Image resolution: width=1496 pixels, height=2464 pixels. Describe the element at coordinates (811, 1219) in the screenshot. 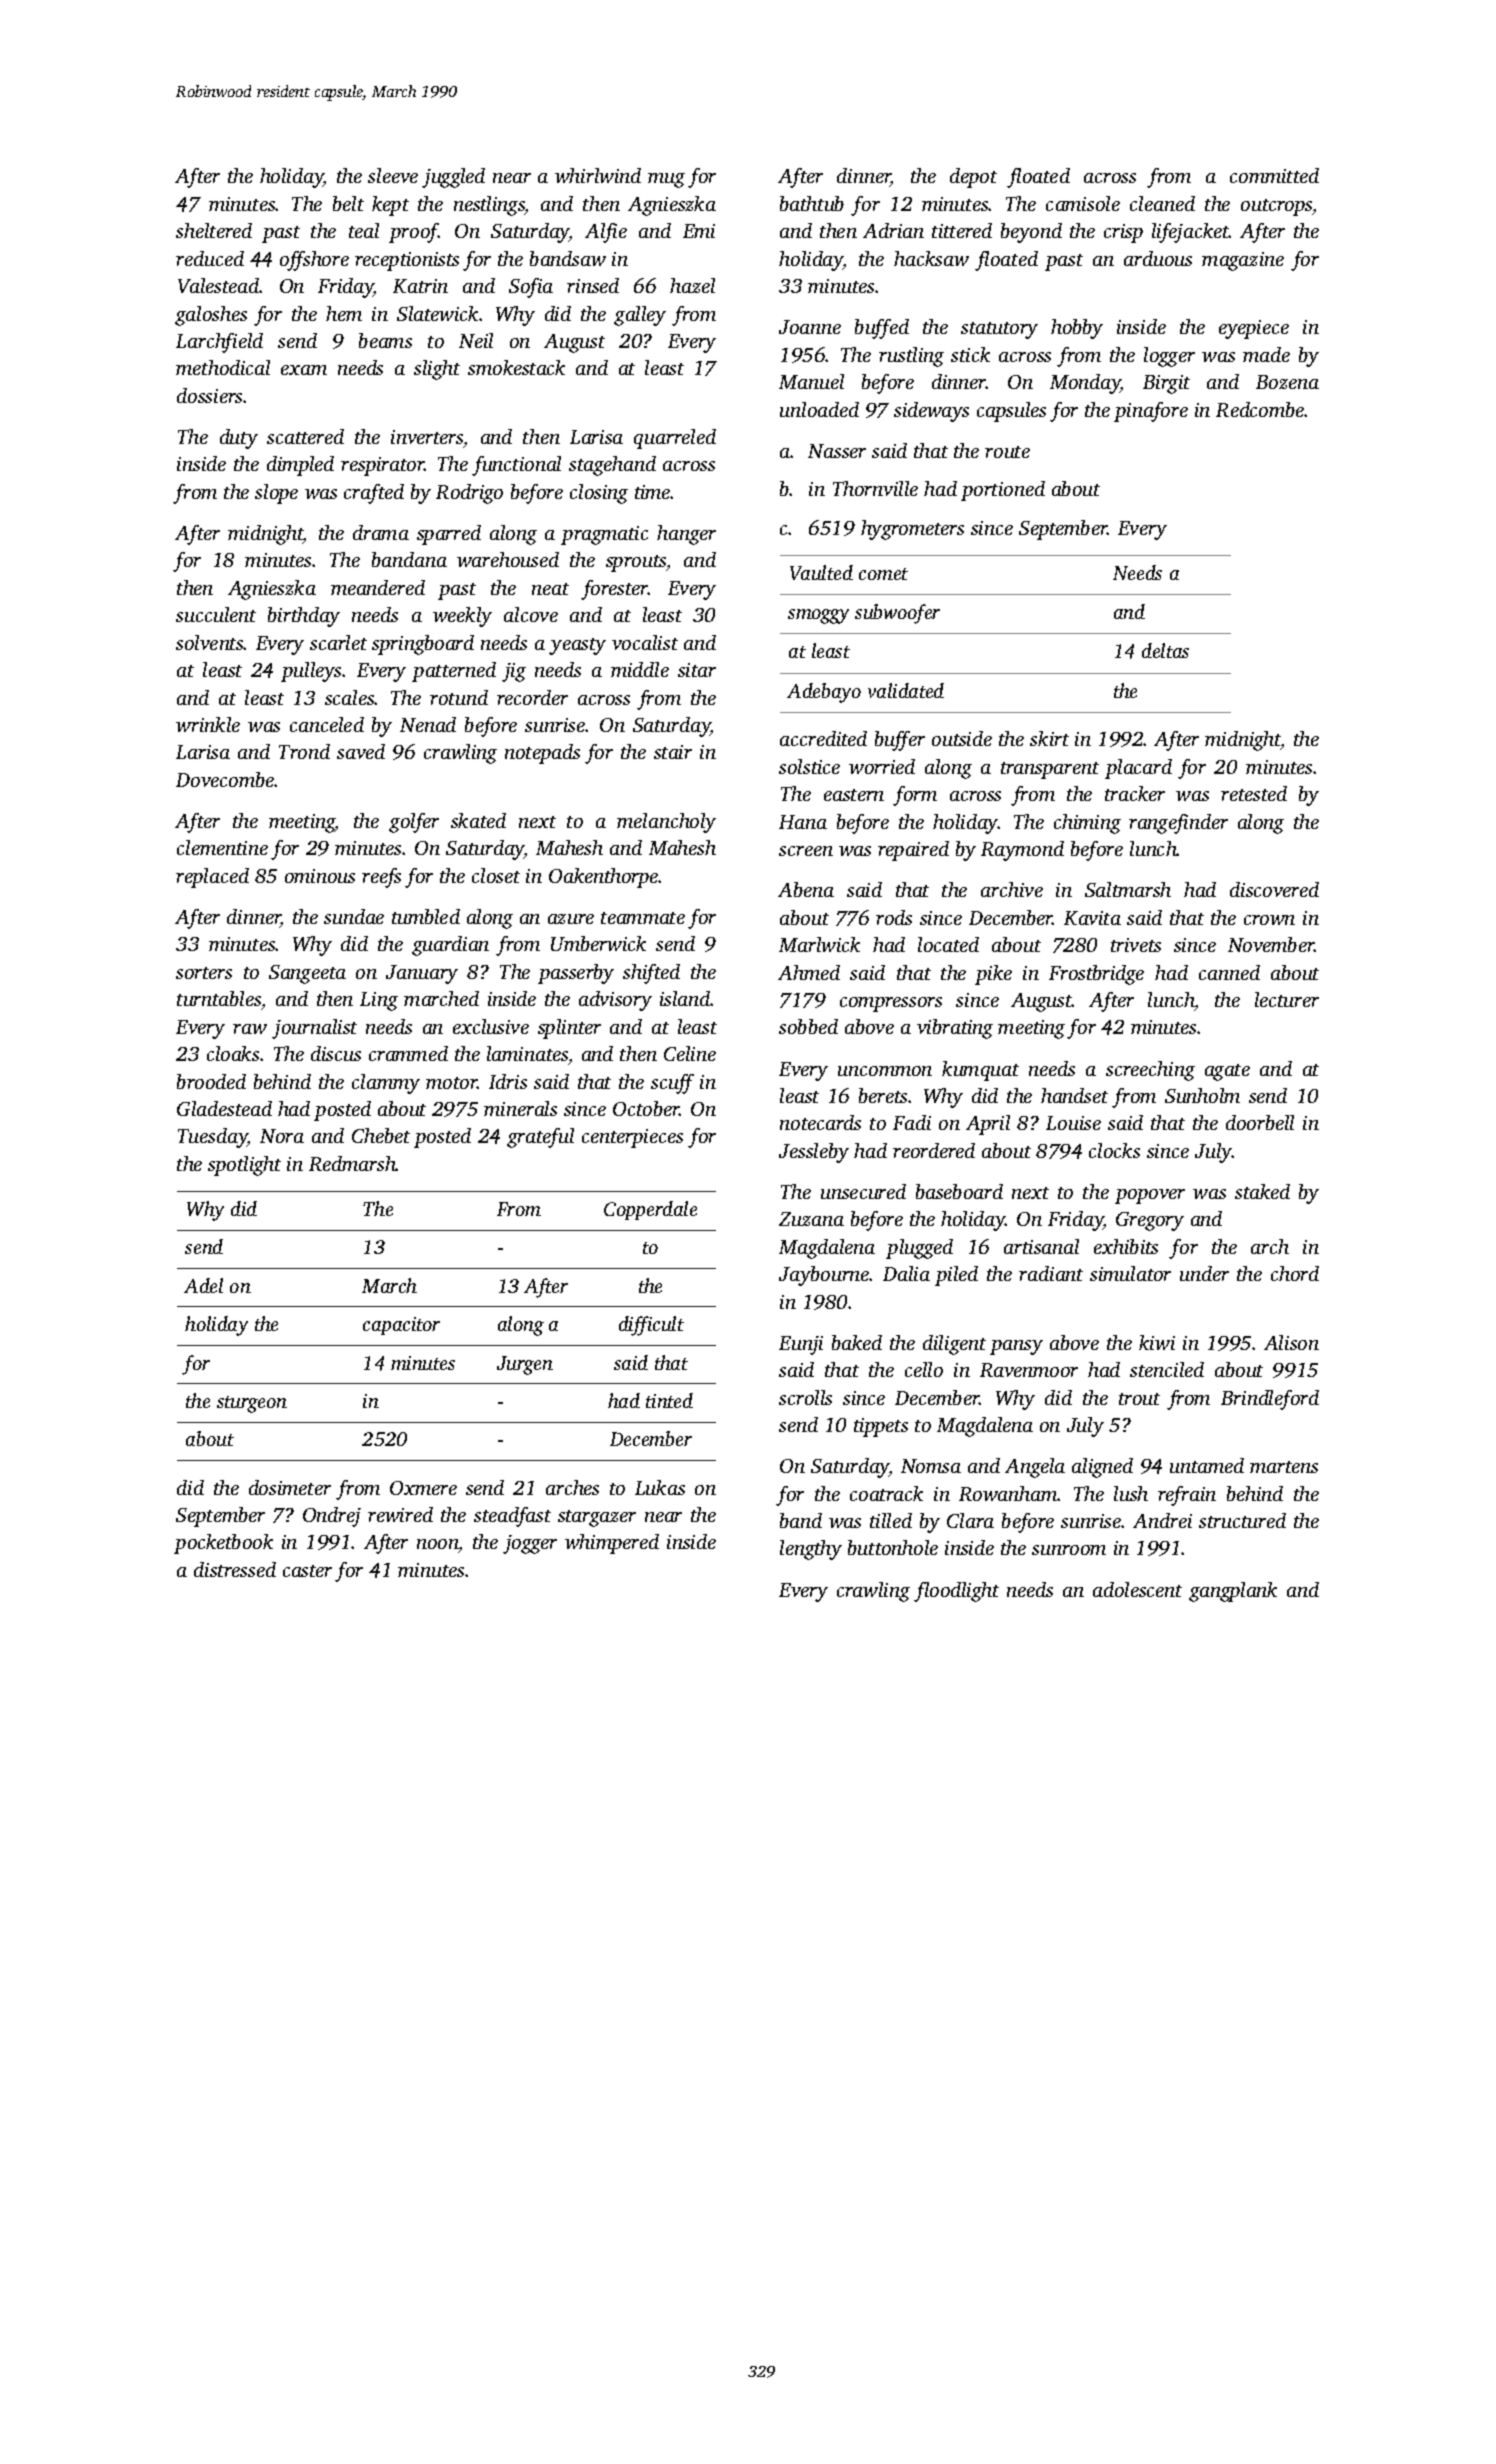

I see `Zuzana` at that location.
